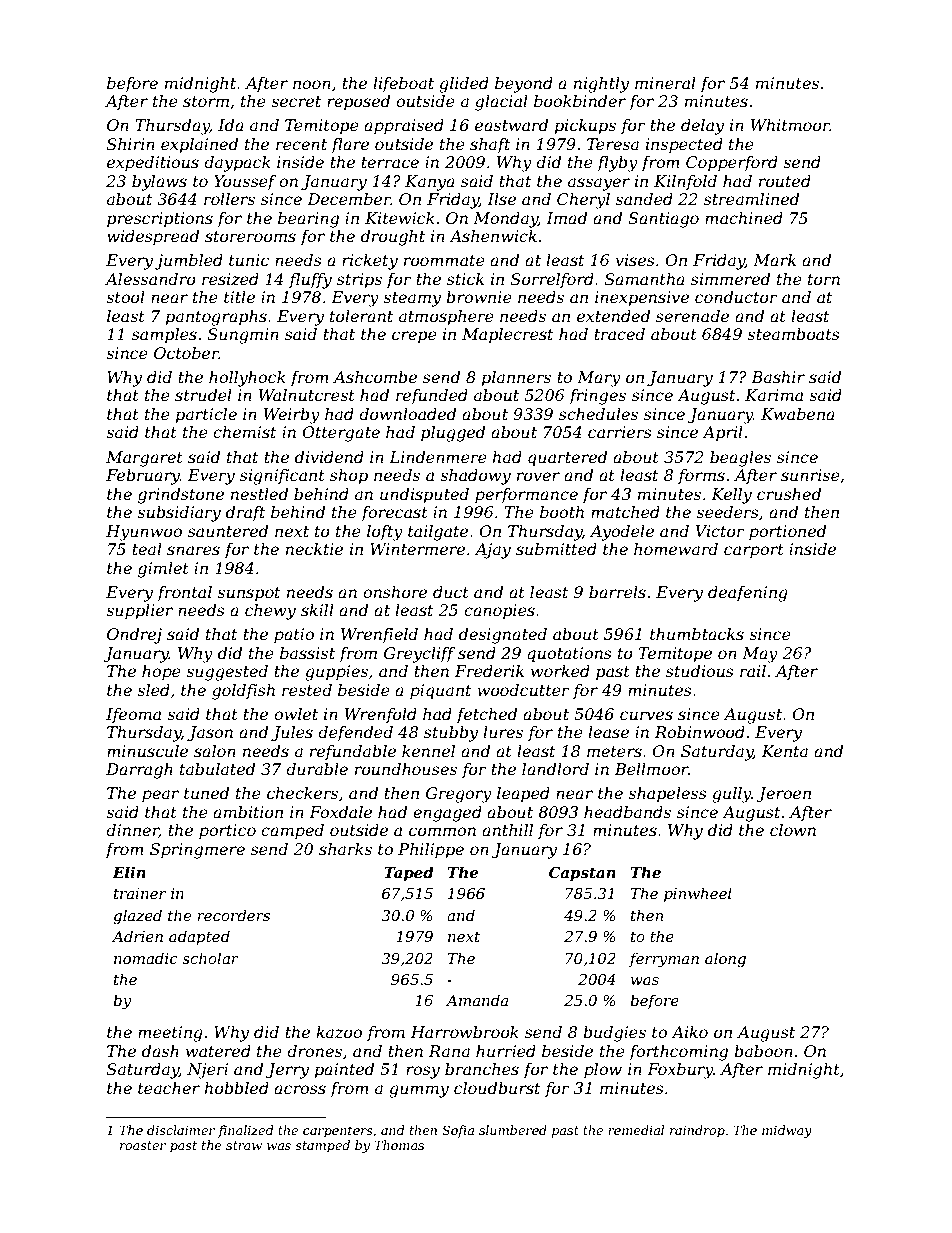 The width and height of the page is (952, 1233). What do you see at coordinates (444, 260) in the page?
I see `roommate` at bounding box center [444, 260].
